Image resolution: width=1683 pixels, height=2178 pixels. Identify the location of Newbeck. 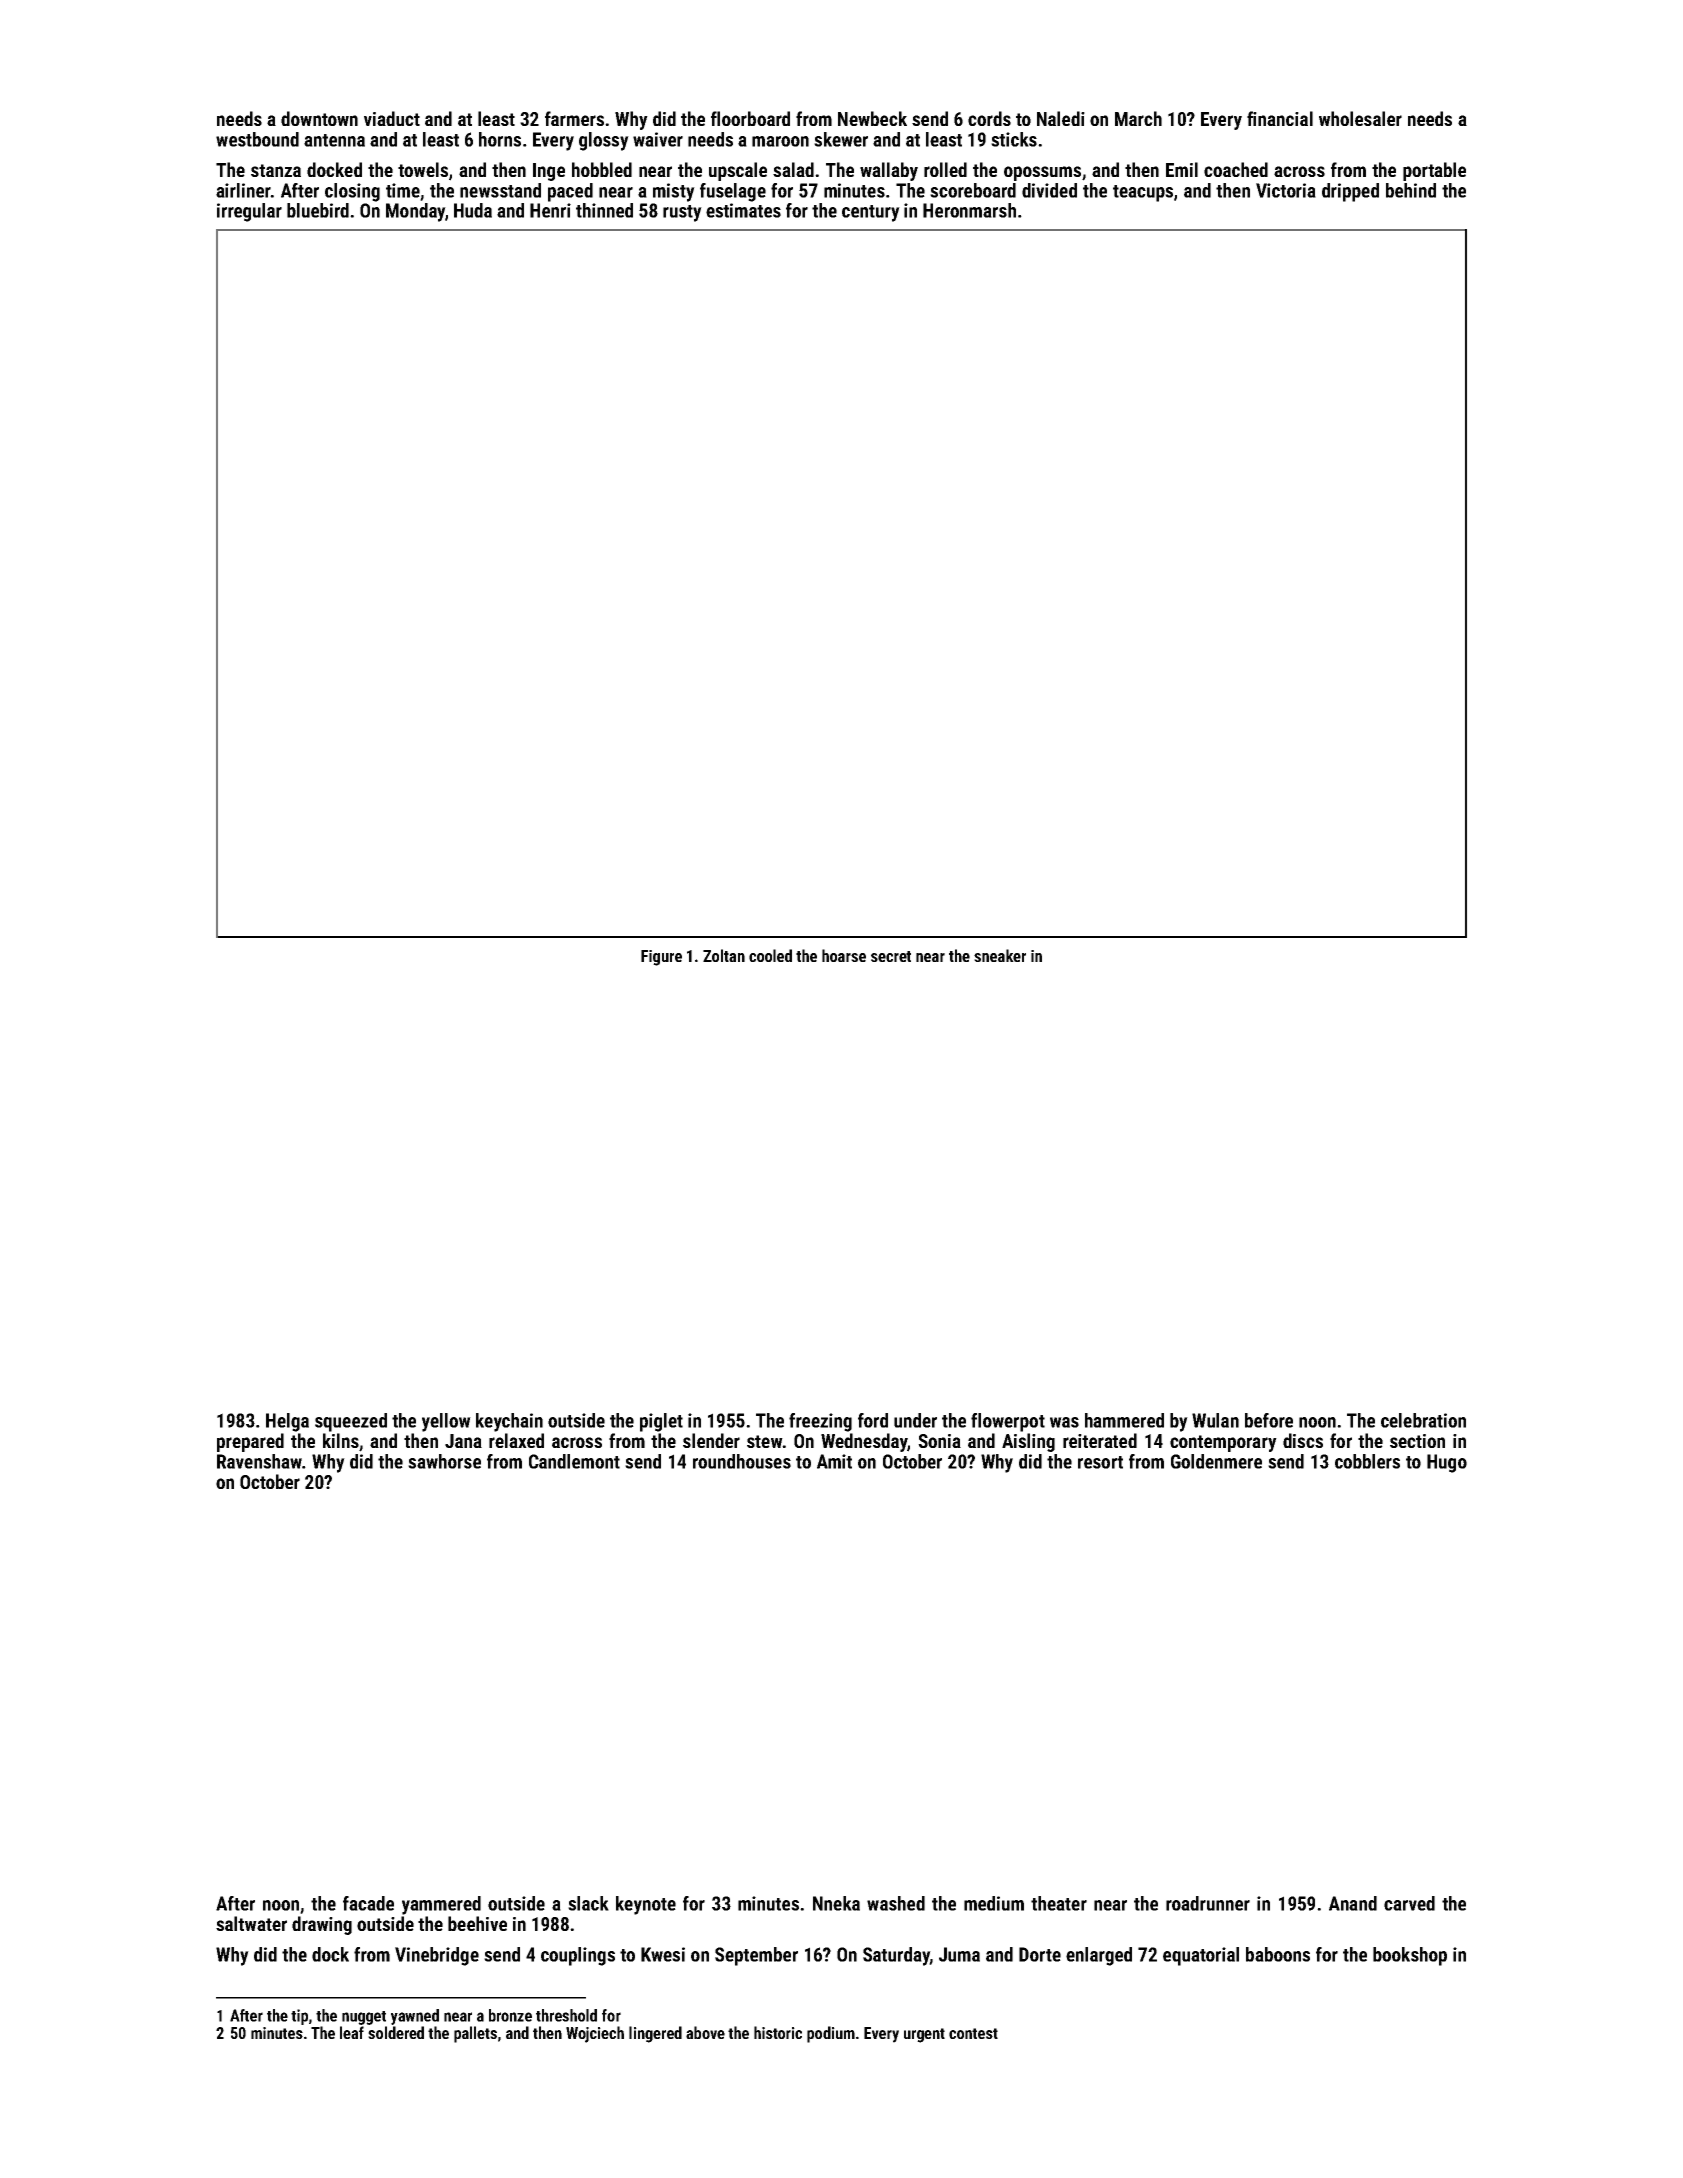
(872, 118).
